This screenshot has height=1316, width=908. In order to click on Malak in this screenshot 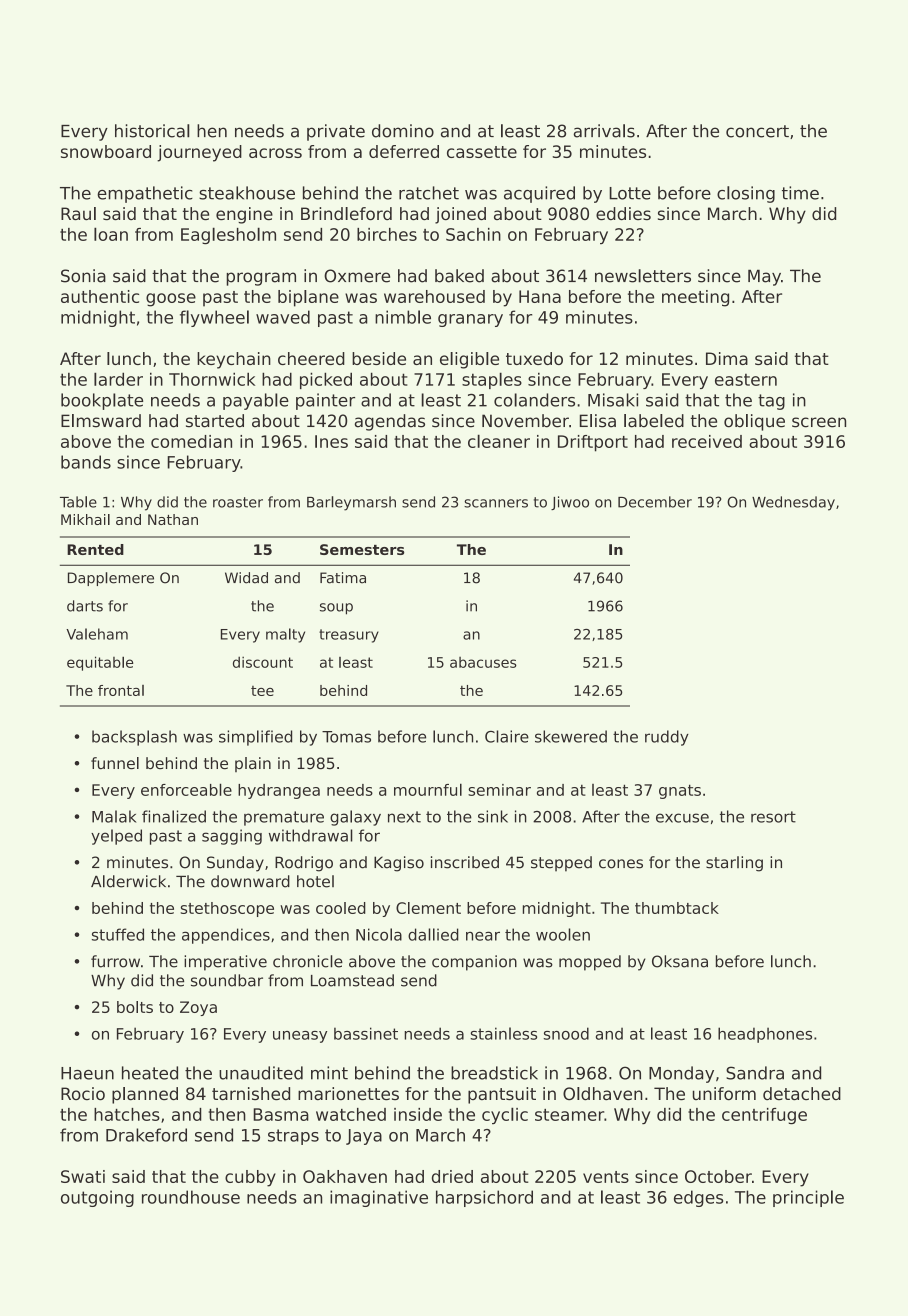, I will do `click(114, 816)`.
